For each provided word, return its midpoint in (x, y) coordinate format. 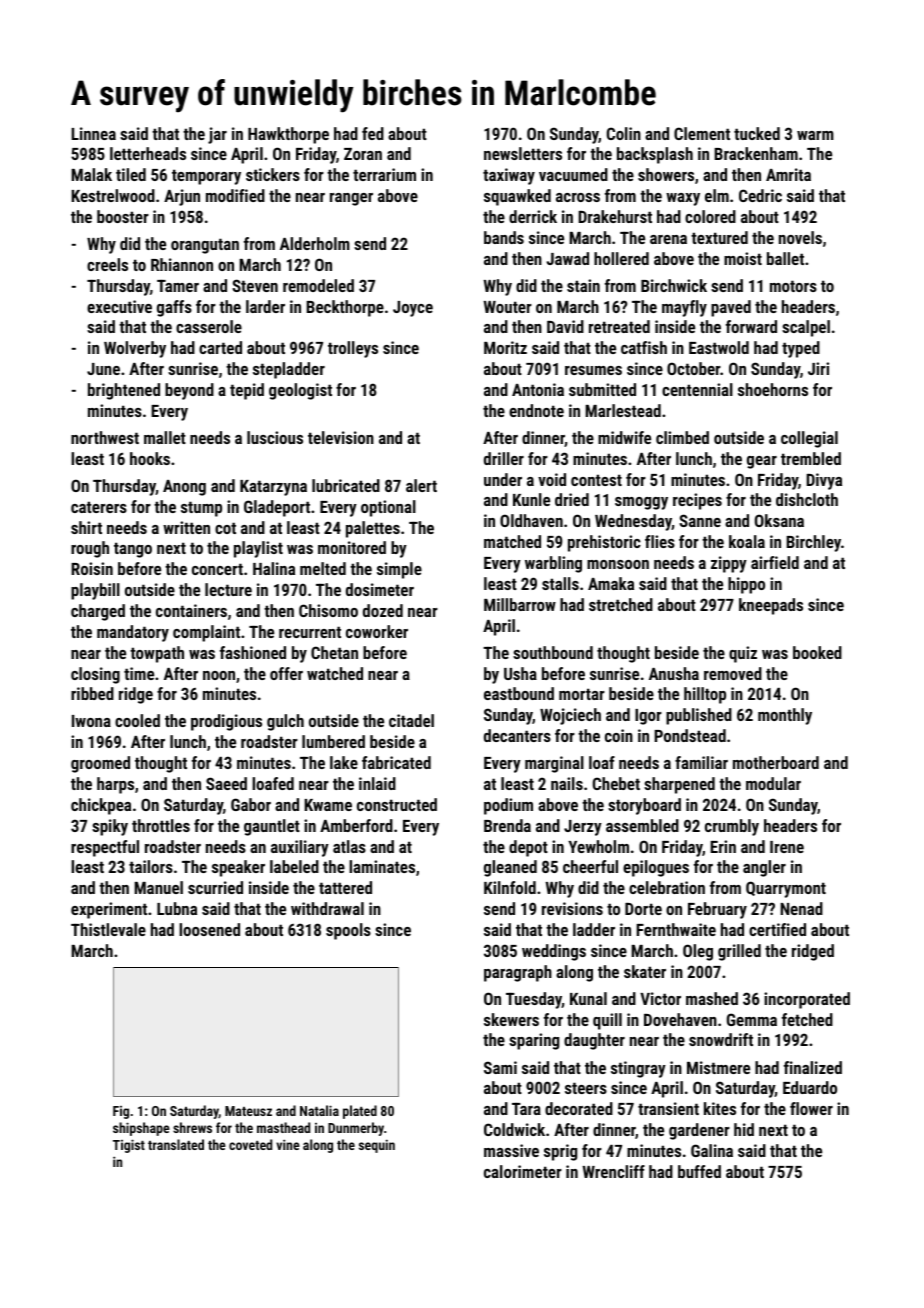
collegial (809, 439)
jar (217, 135)
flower (811, 1108)
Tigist (129, 1146)
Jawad (567, 258)
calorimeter (523, 1171)
